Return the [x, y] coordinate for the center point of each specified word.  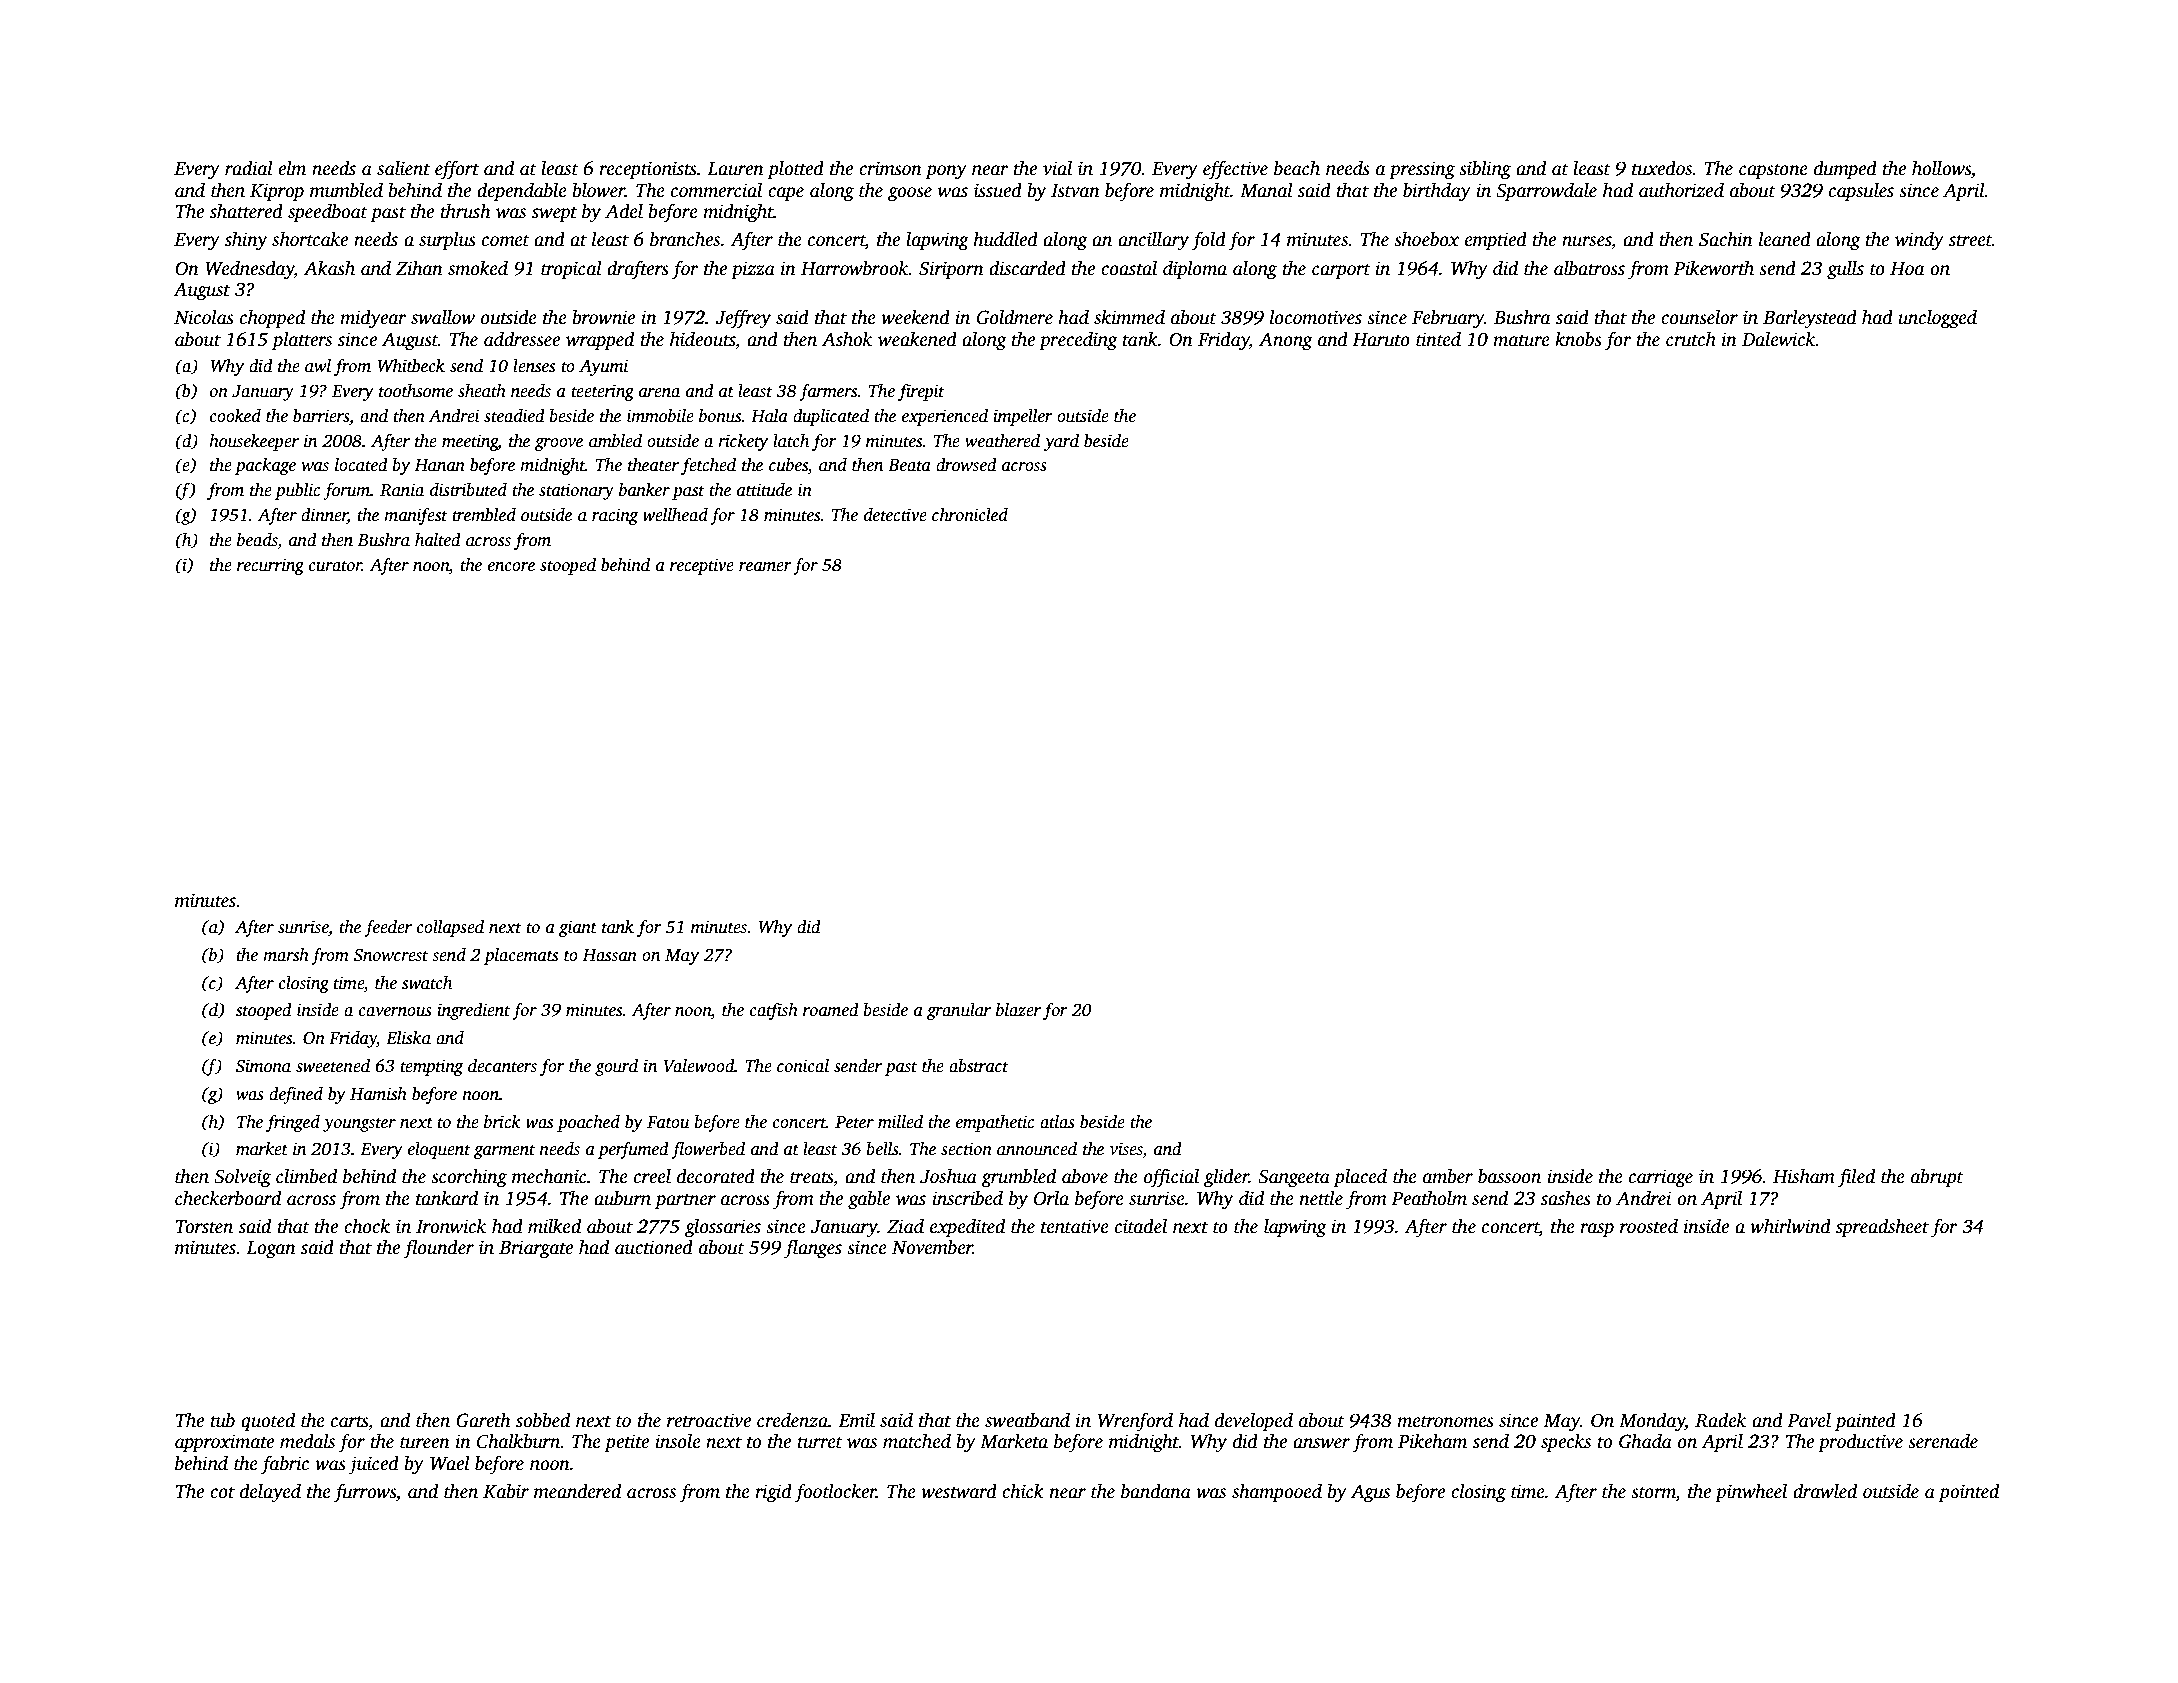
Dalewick [1779, 339]
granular [959, 1011]
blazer [1018, 1010]
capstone [1773, 171]
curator [335, 566]
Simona [263, 1066]
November [932, 1247]
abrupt [1937, 1178]
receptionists [648, 170]
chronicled [970, 515]
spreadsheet [1882, 1228]
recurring [270, 566]
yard [1061, 442]
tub [223, 1420]
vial [1057, 168]
